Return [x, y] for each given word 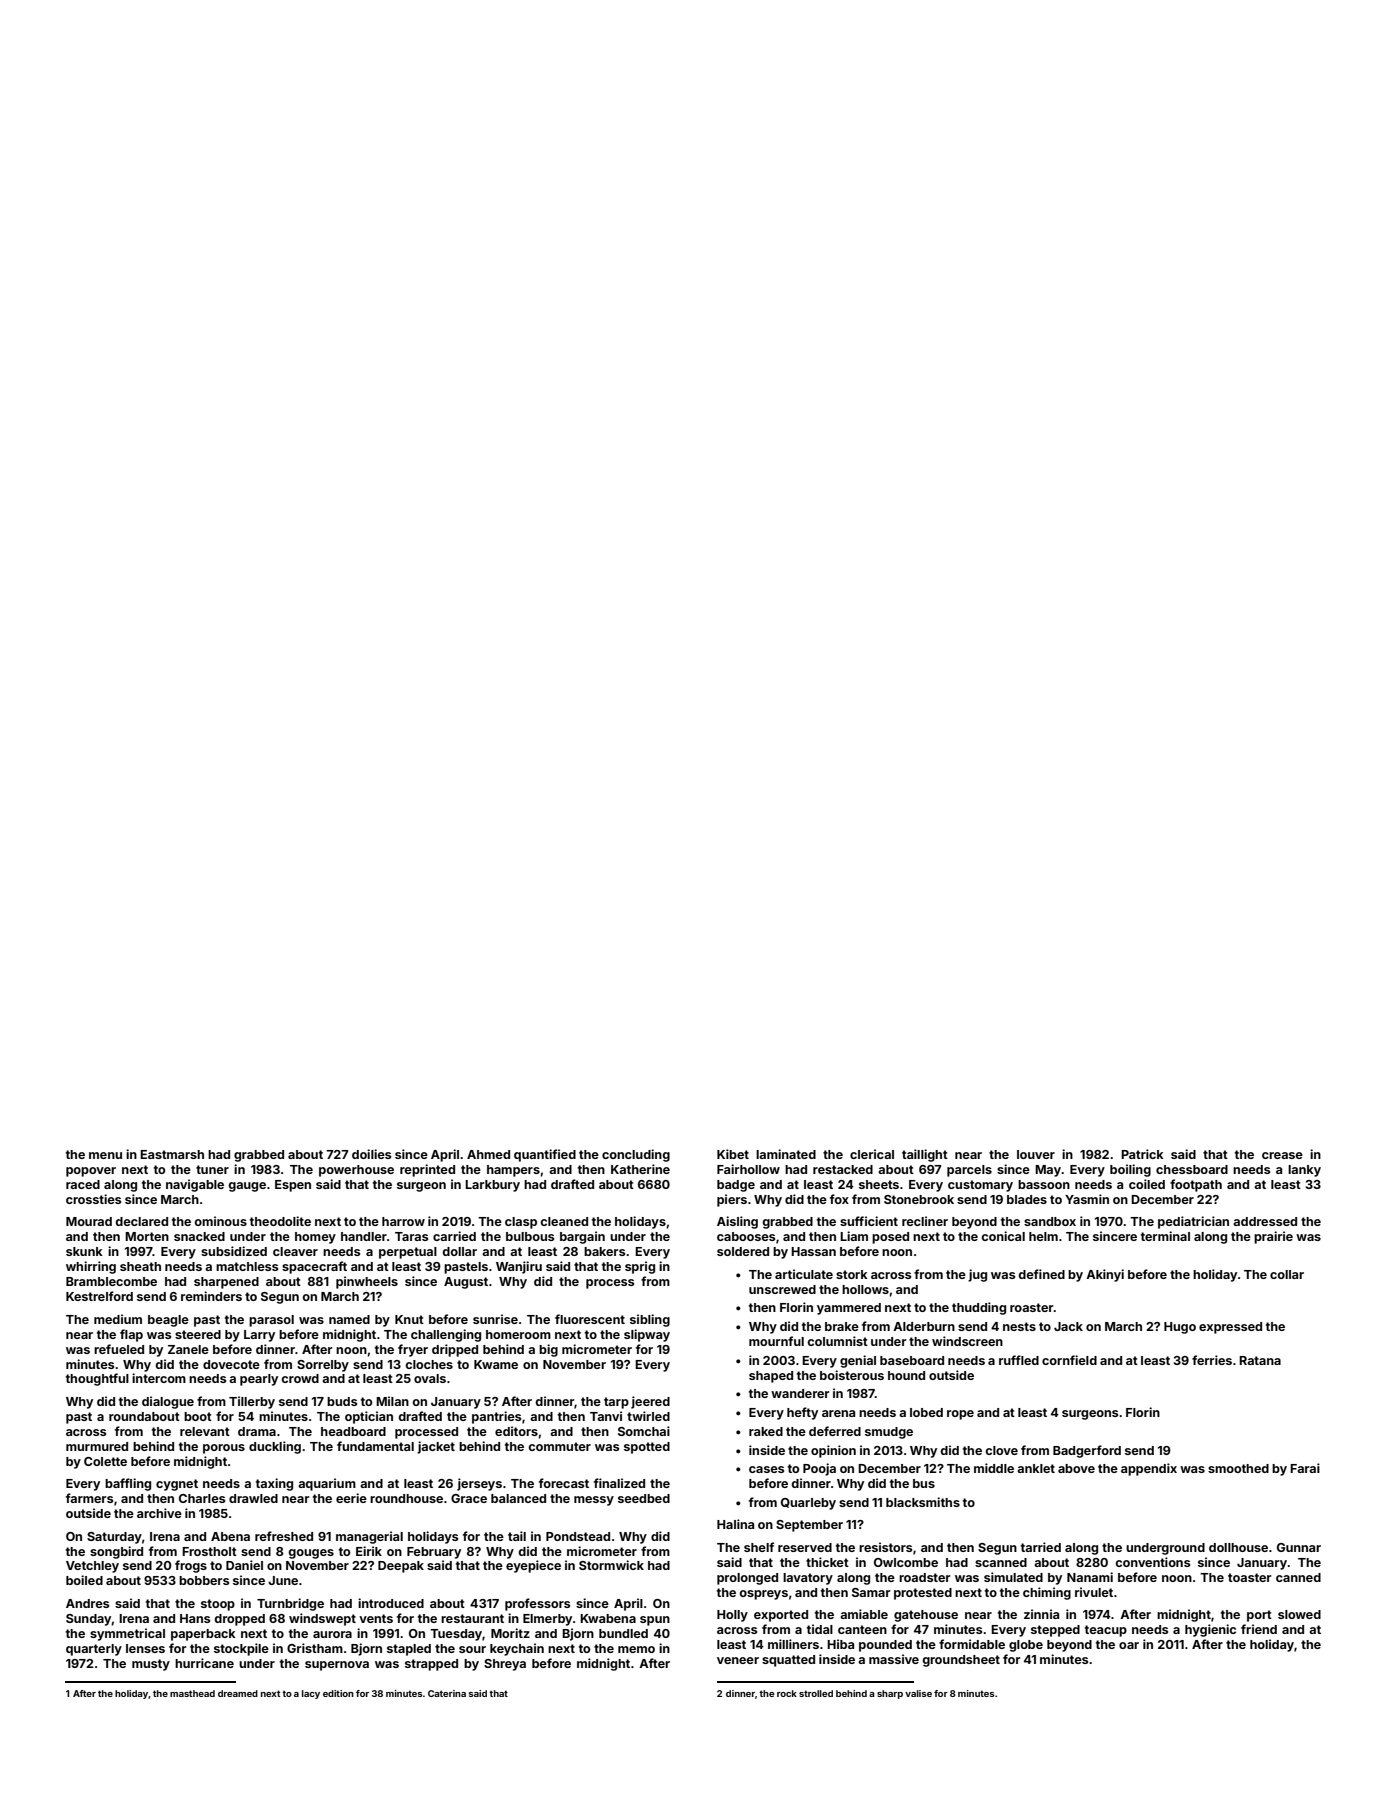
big [548, 1350]
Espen [293, 1186]
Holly [732, 1616]
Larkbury [492, 1186]
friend [1259, 1629]
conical [1003, 1236]
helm [1043, 1236]
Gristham [315, 1648]
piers [732, 1200]
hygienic [1210, 1630]
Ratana [1260, 1360]
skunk [84, 1251]
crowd [300, 1378]
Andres [87, 1603]
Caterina [447, 1693]
